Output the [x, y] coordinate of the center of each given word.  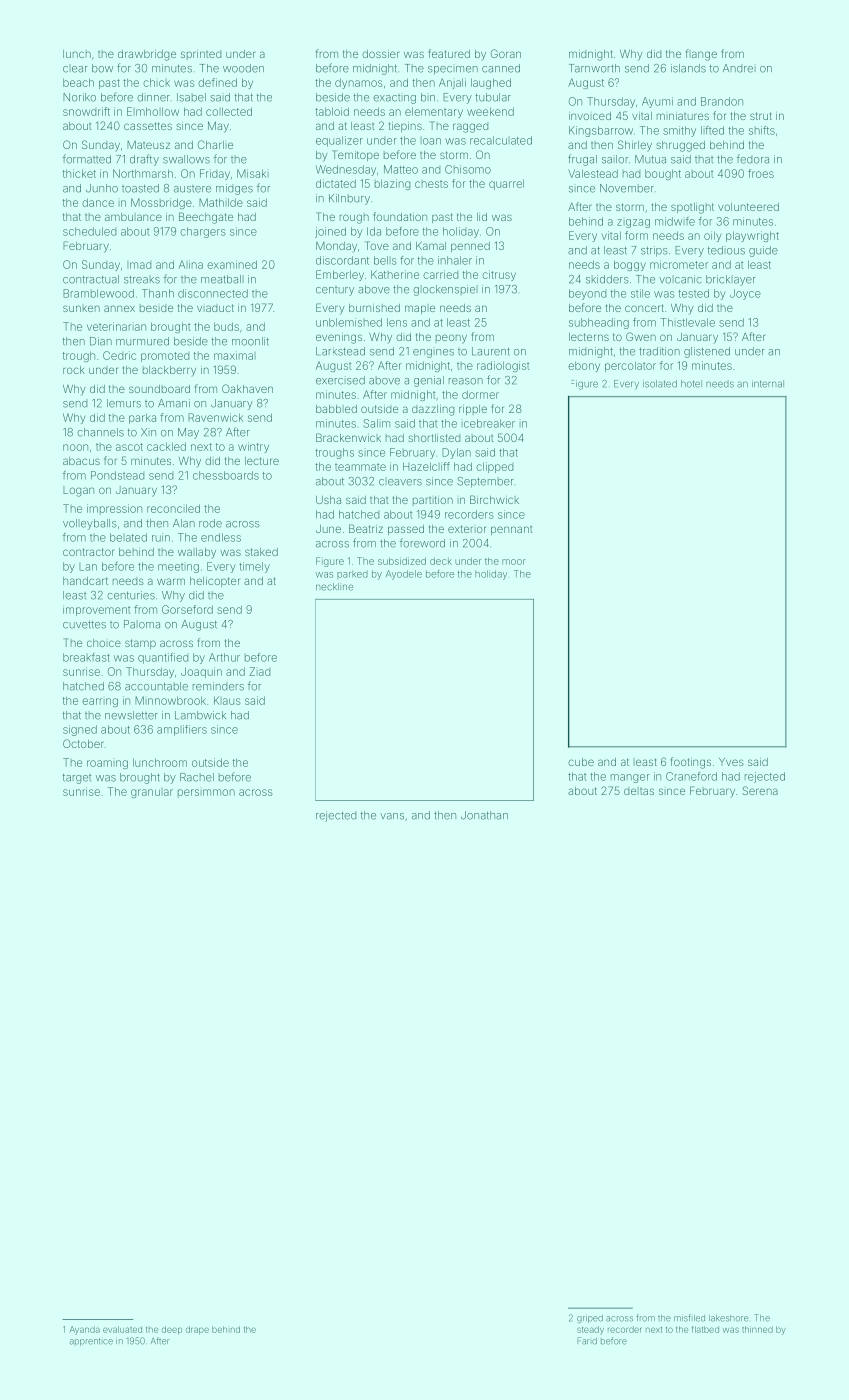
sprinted [201, 55]
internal [768, 384]
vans [392, 816]
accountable [156, 686]
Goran [506, 53]
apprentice [91, 1342]
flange [701, 55]
